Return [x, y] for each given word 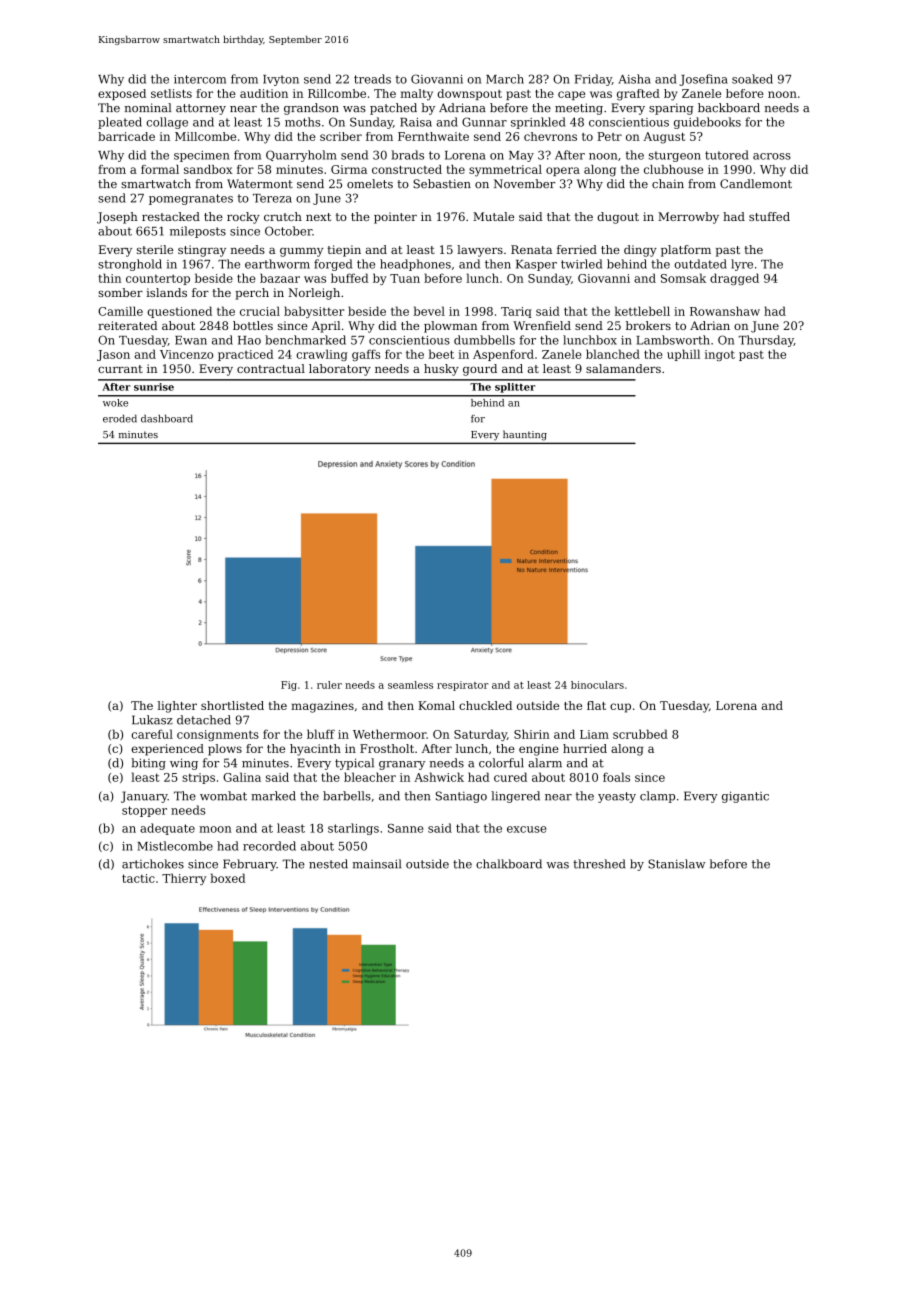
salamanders [623, 368]
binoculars [597, 685]
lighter [177, 707]
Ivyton [281, 80]
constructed [407, 169]
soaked [752, 79]
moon [215, 829]
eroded [120, 418]
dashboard [167, 418]
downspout [469, 94]
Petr [609, 136]
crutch [283, 216]
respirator [462, 686]
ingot [720, 355]
